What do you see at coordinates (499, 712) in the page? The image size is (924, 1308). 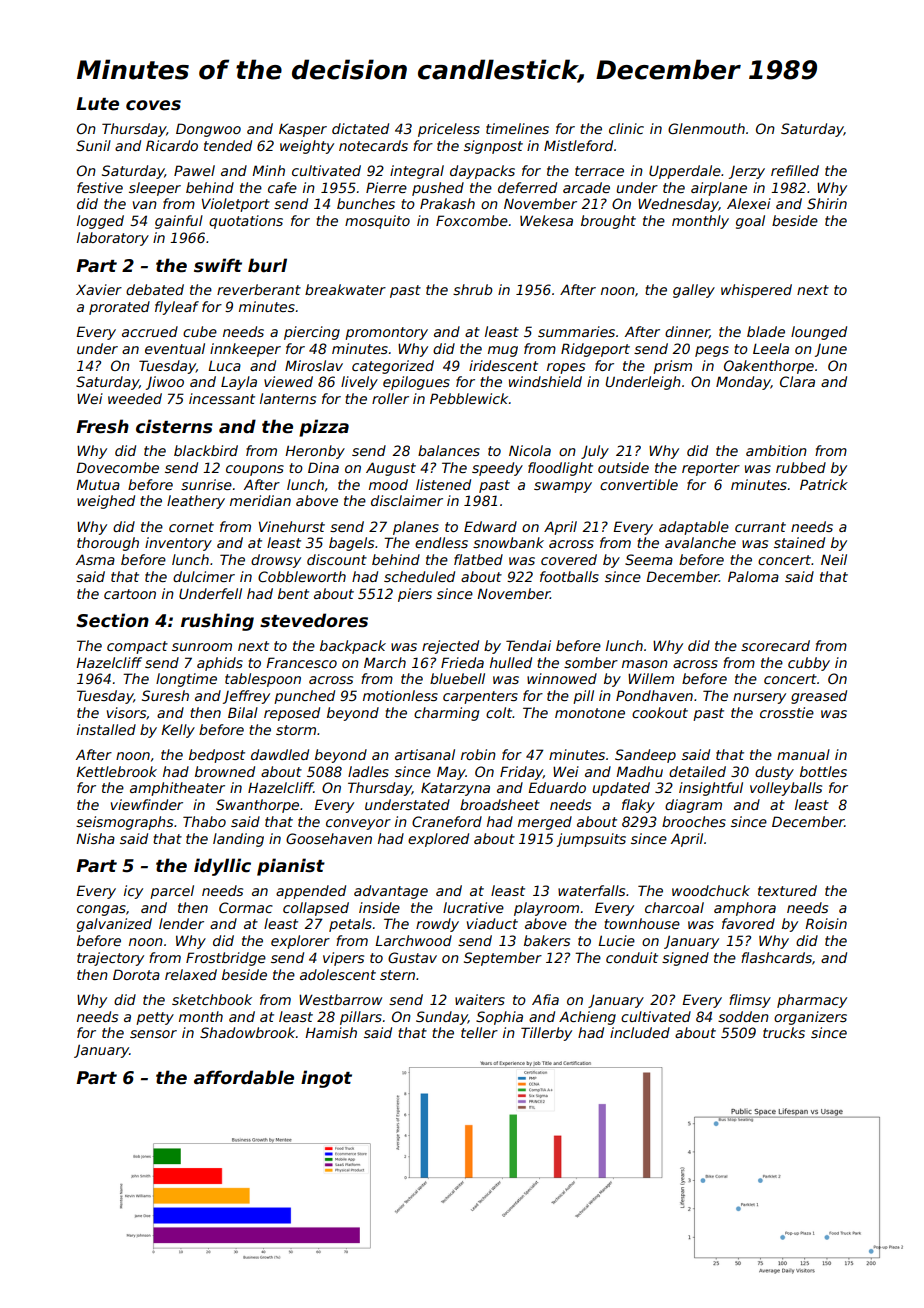 I see `colt` at bounding box center [499, 712].
